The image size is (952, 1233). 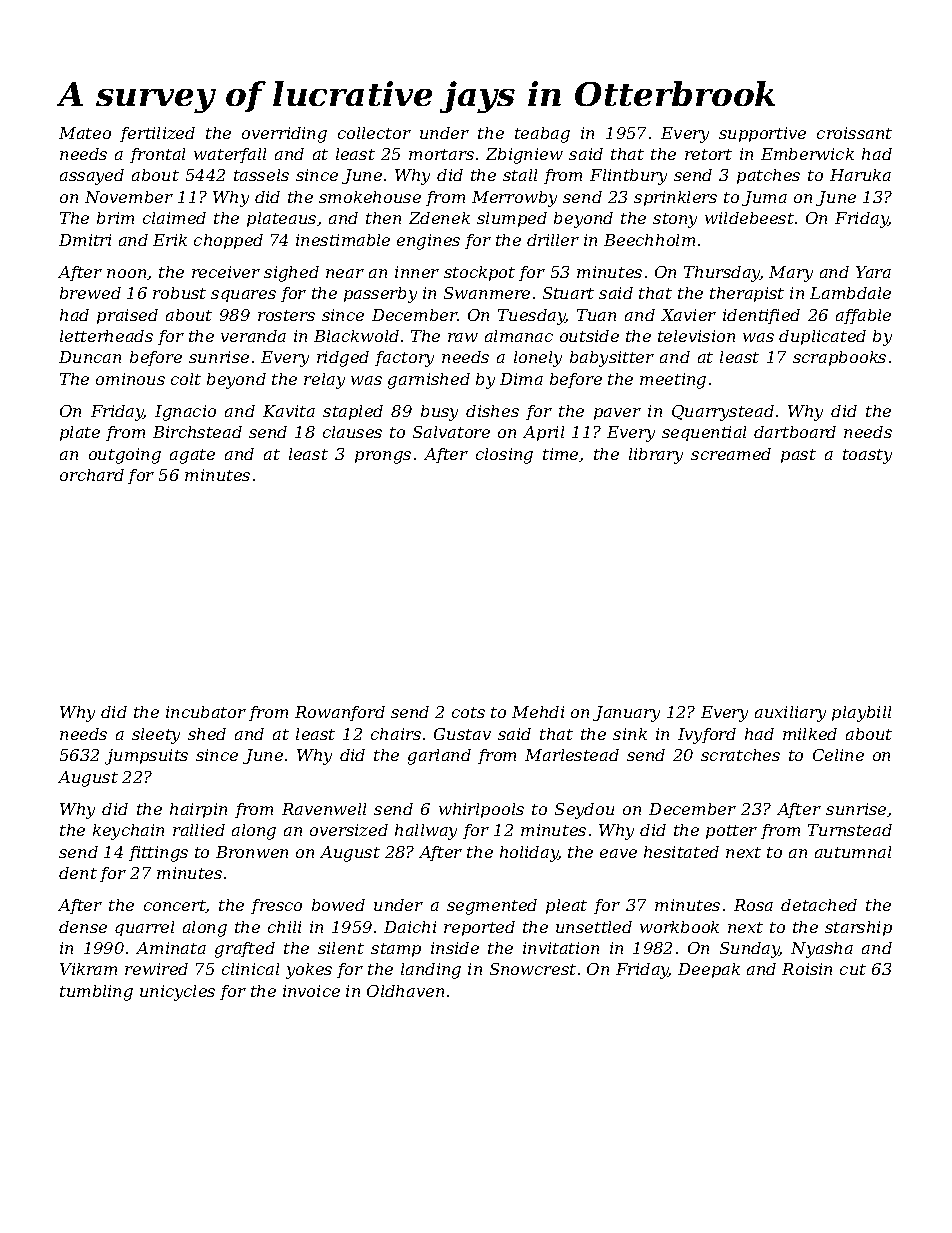 What do you see at coordinates (853, 852) in the document?
I see `autumnal` at bounding box center [853, 852].
